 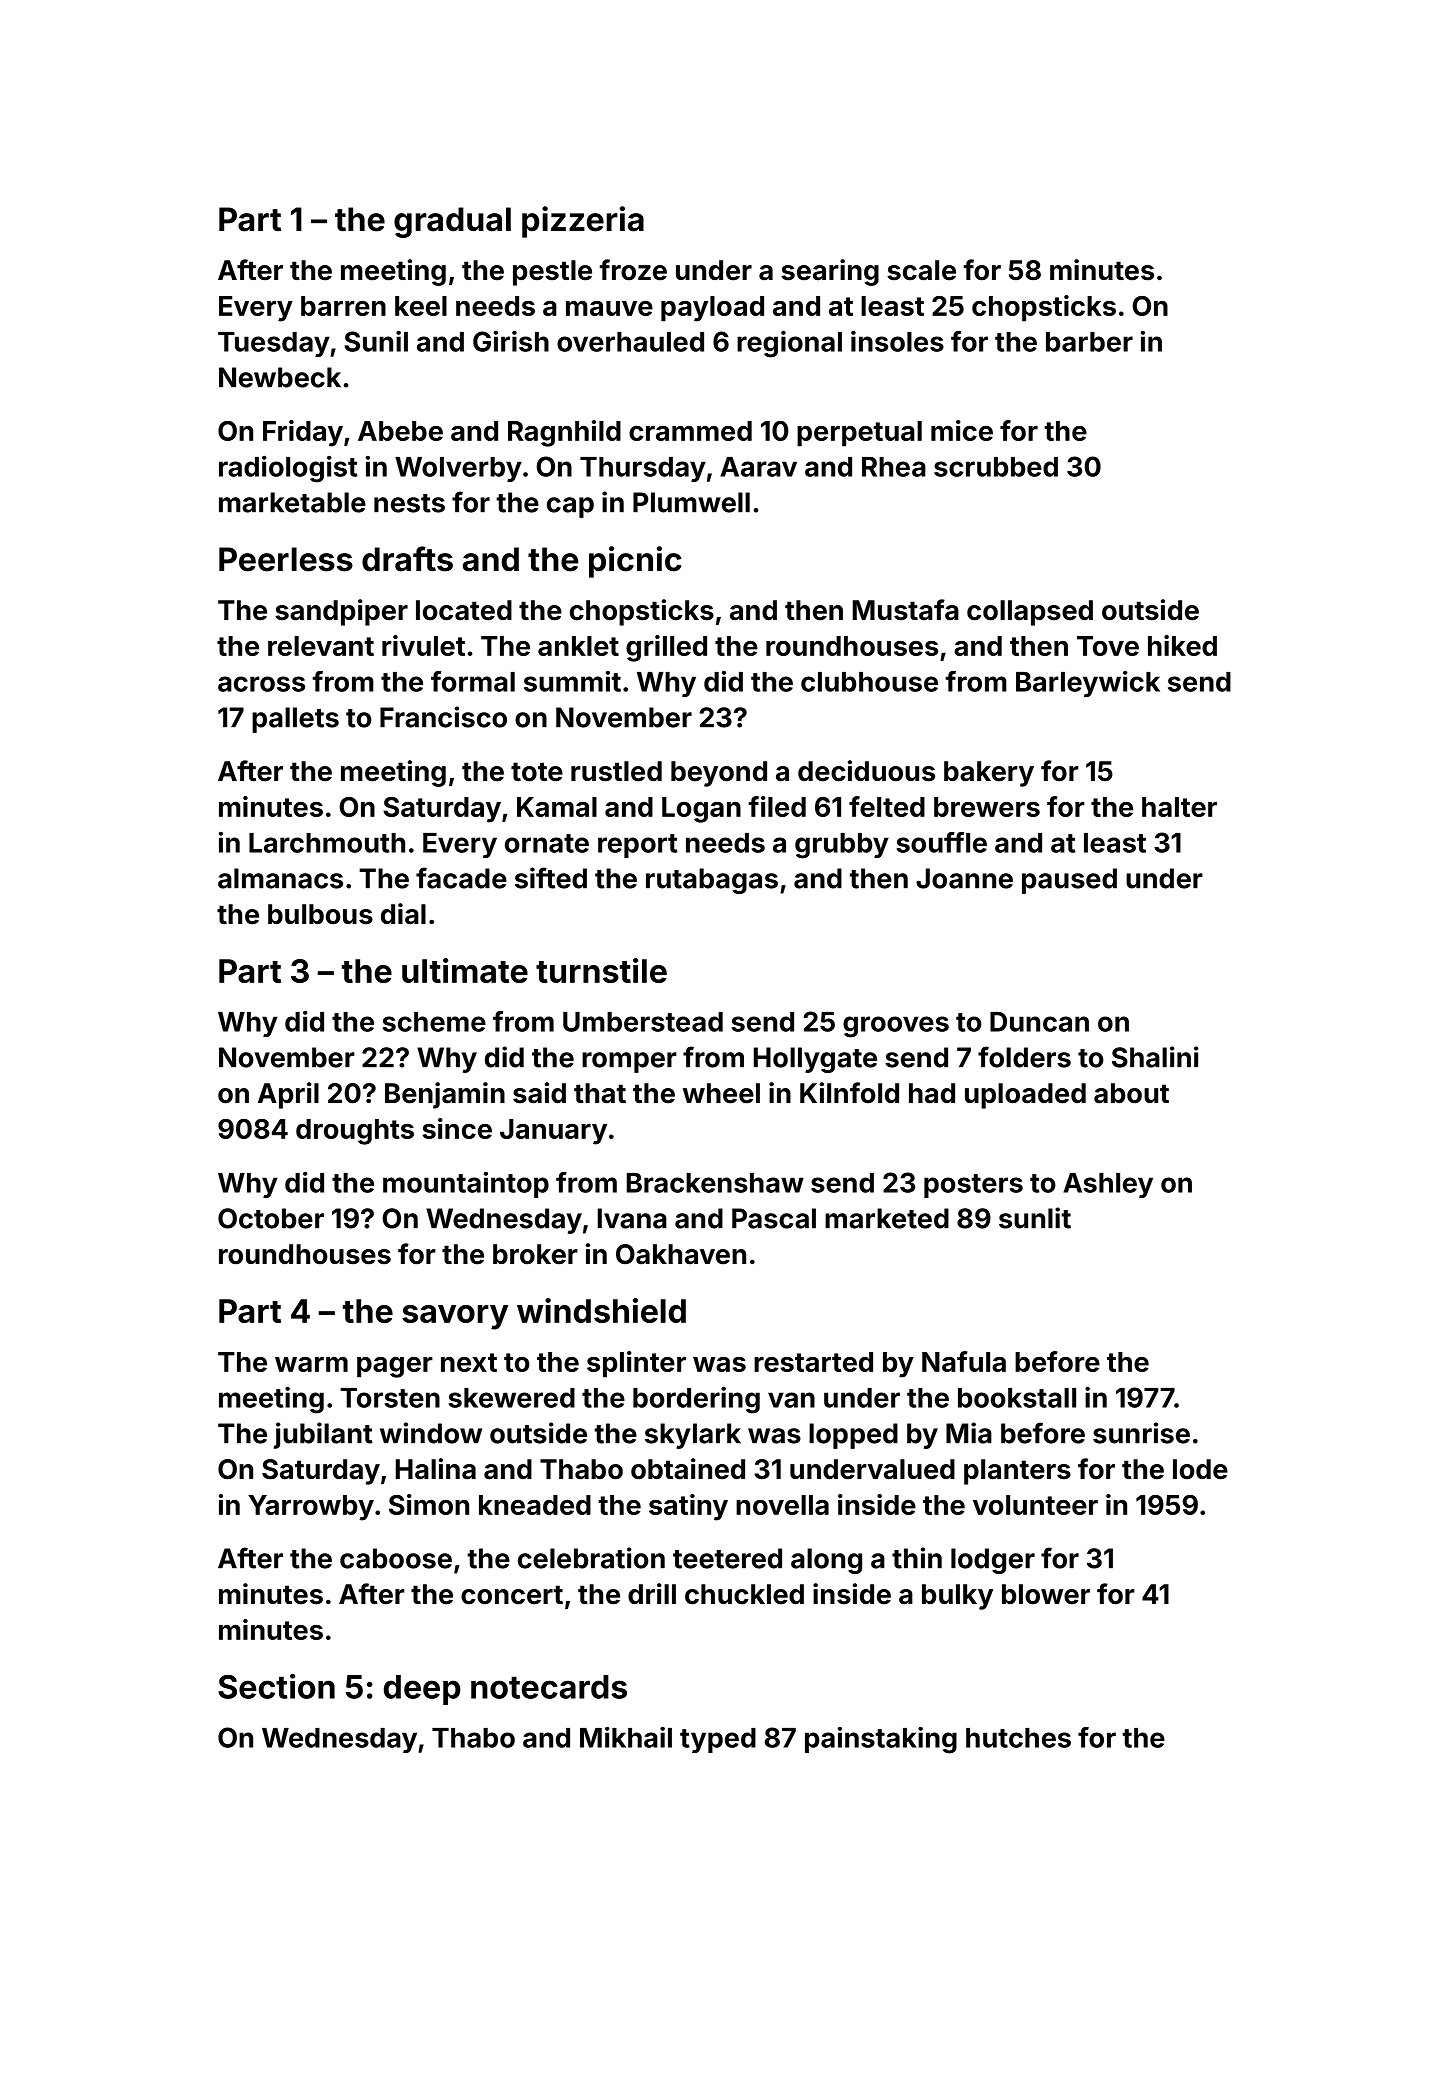 I want to click on Yarrowby, so click(x=311, y=1508).
